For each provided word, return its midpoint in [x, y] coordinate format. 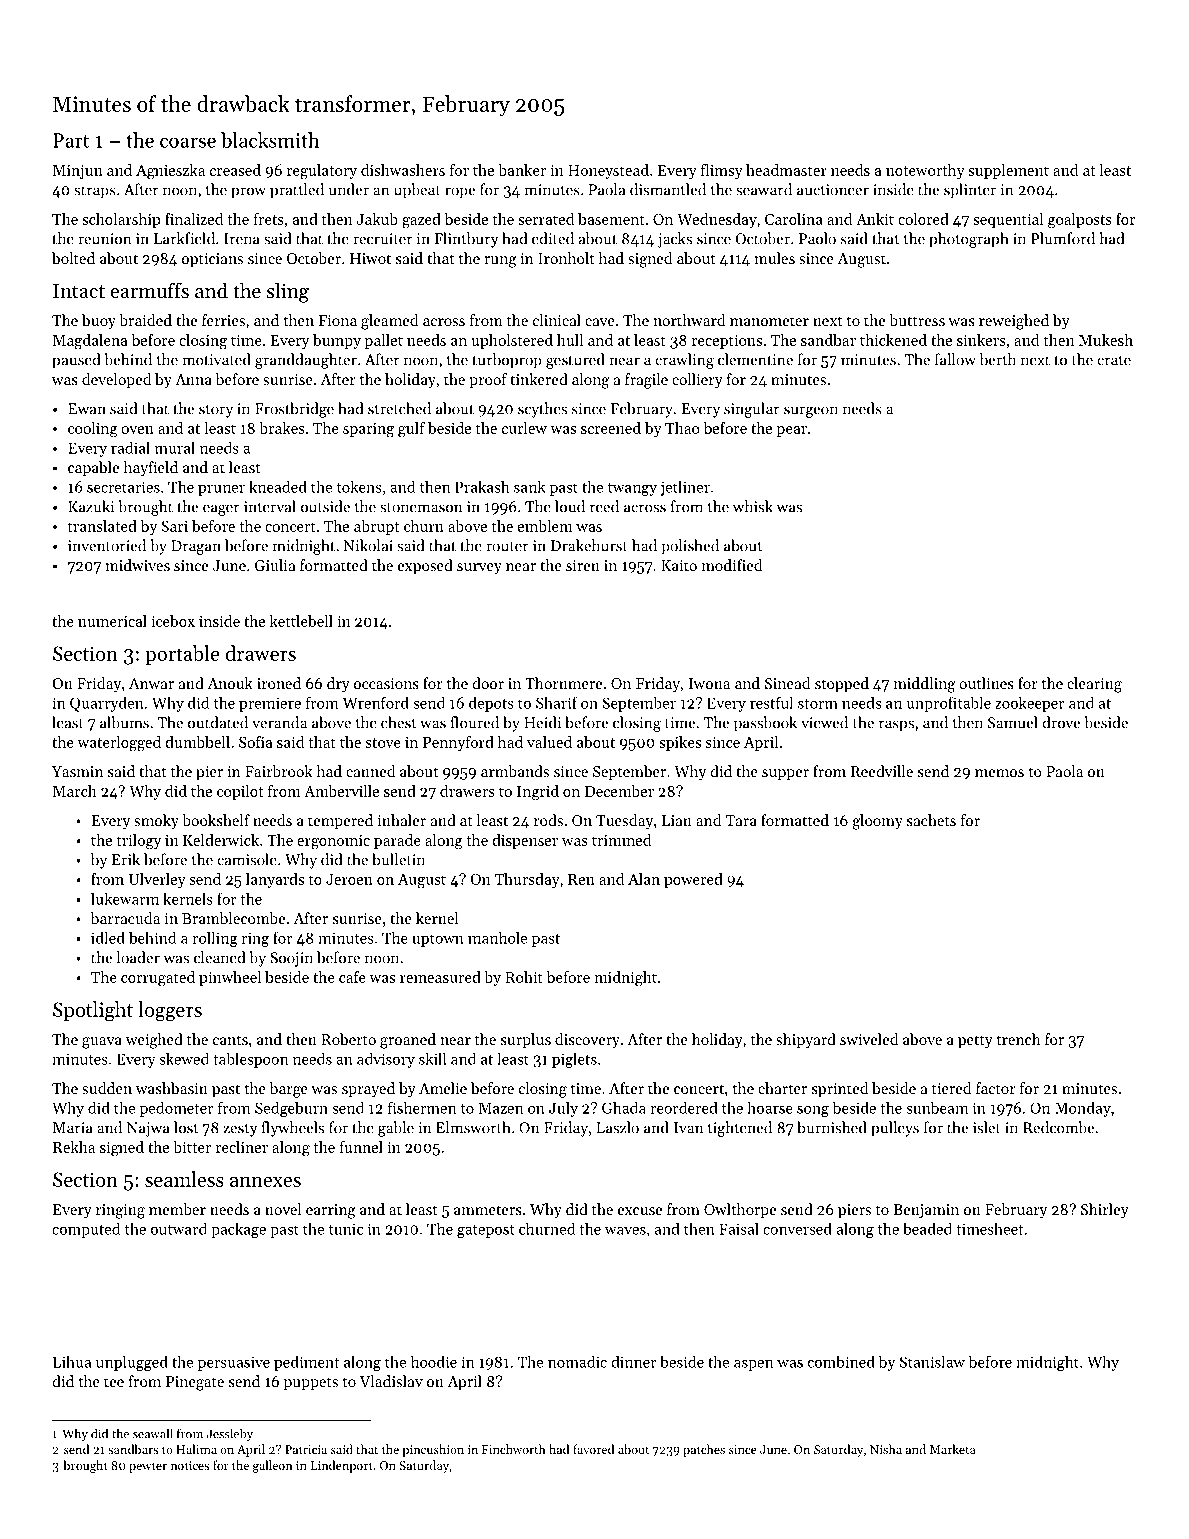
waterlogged [119, 744]
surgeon [811, 412]
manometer [769, 321]
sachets [931, 820]
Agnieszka [170, 172]
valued [549, 742]
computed [86, 1230]
